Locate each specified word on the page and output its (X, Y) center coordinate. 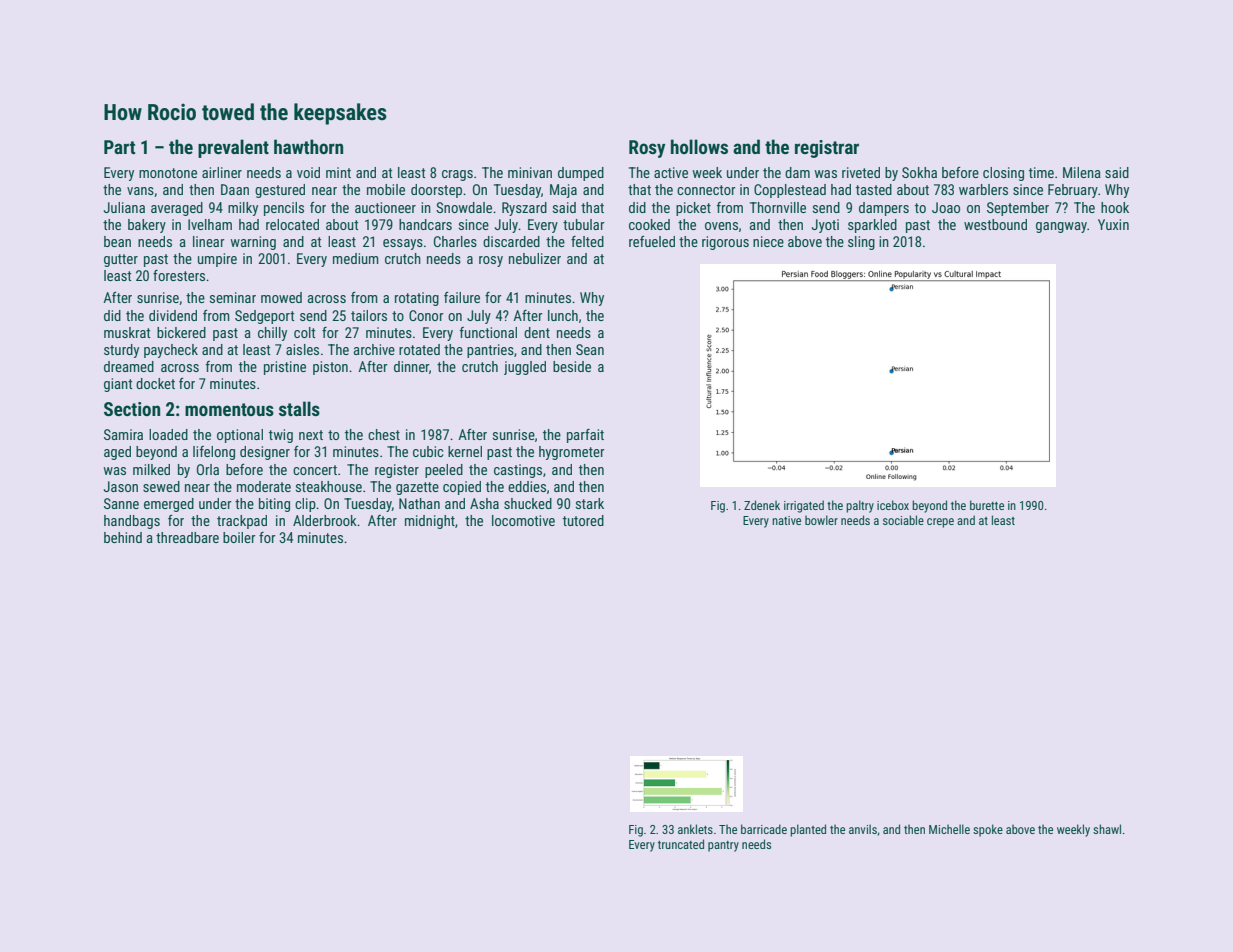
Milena (1082, 172)
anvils (863, 829)
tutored (583, 520)
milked (151, 469)
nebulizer (535, 258)
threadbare (187, 537)
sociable (903, 520)
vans (140, 191)
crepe (940, 523)
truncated (681, 844)
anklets (695, 829)
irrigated (804, 506)
